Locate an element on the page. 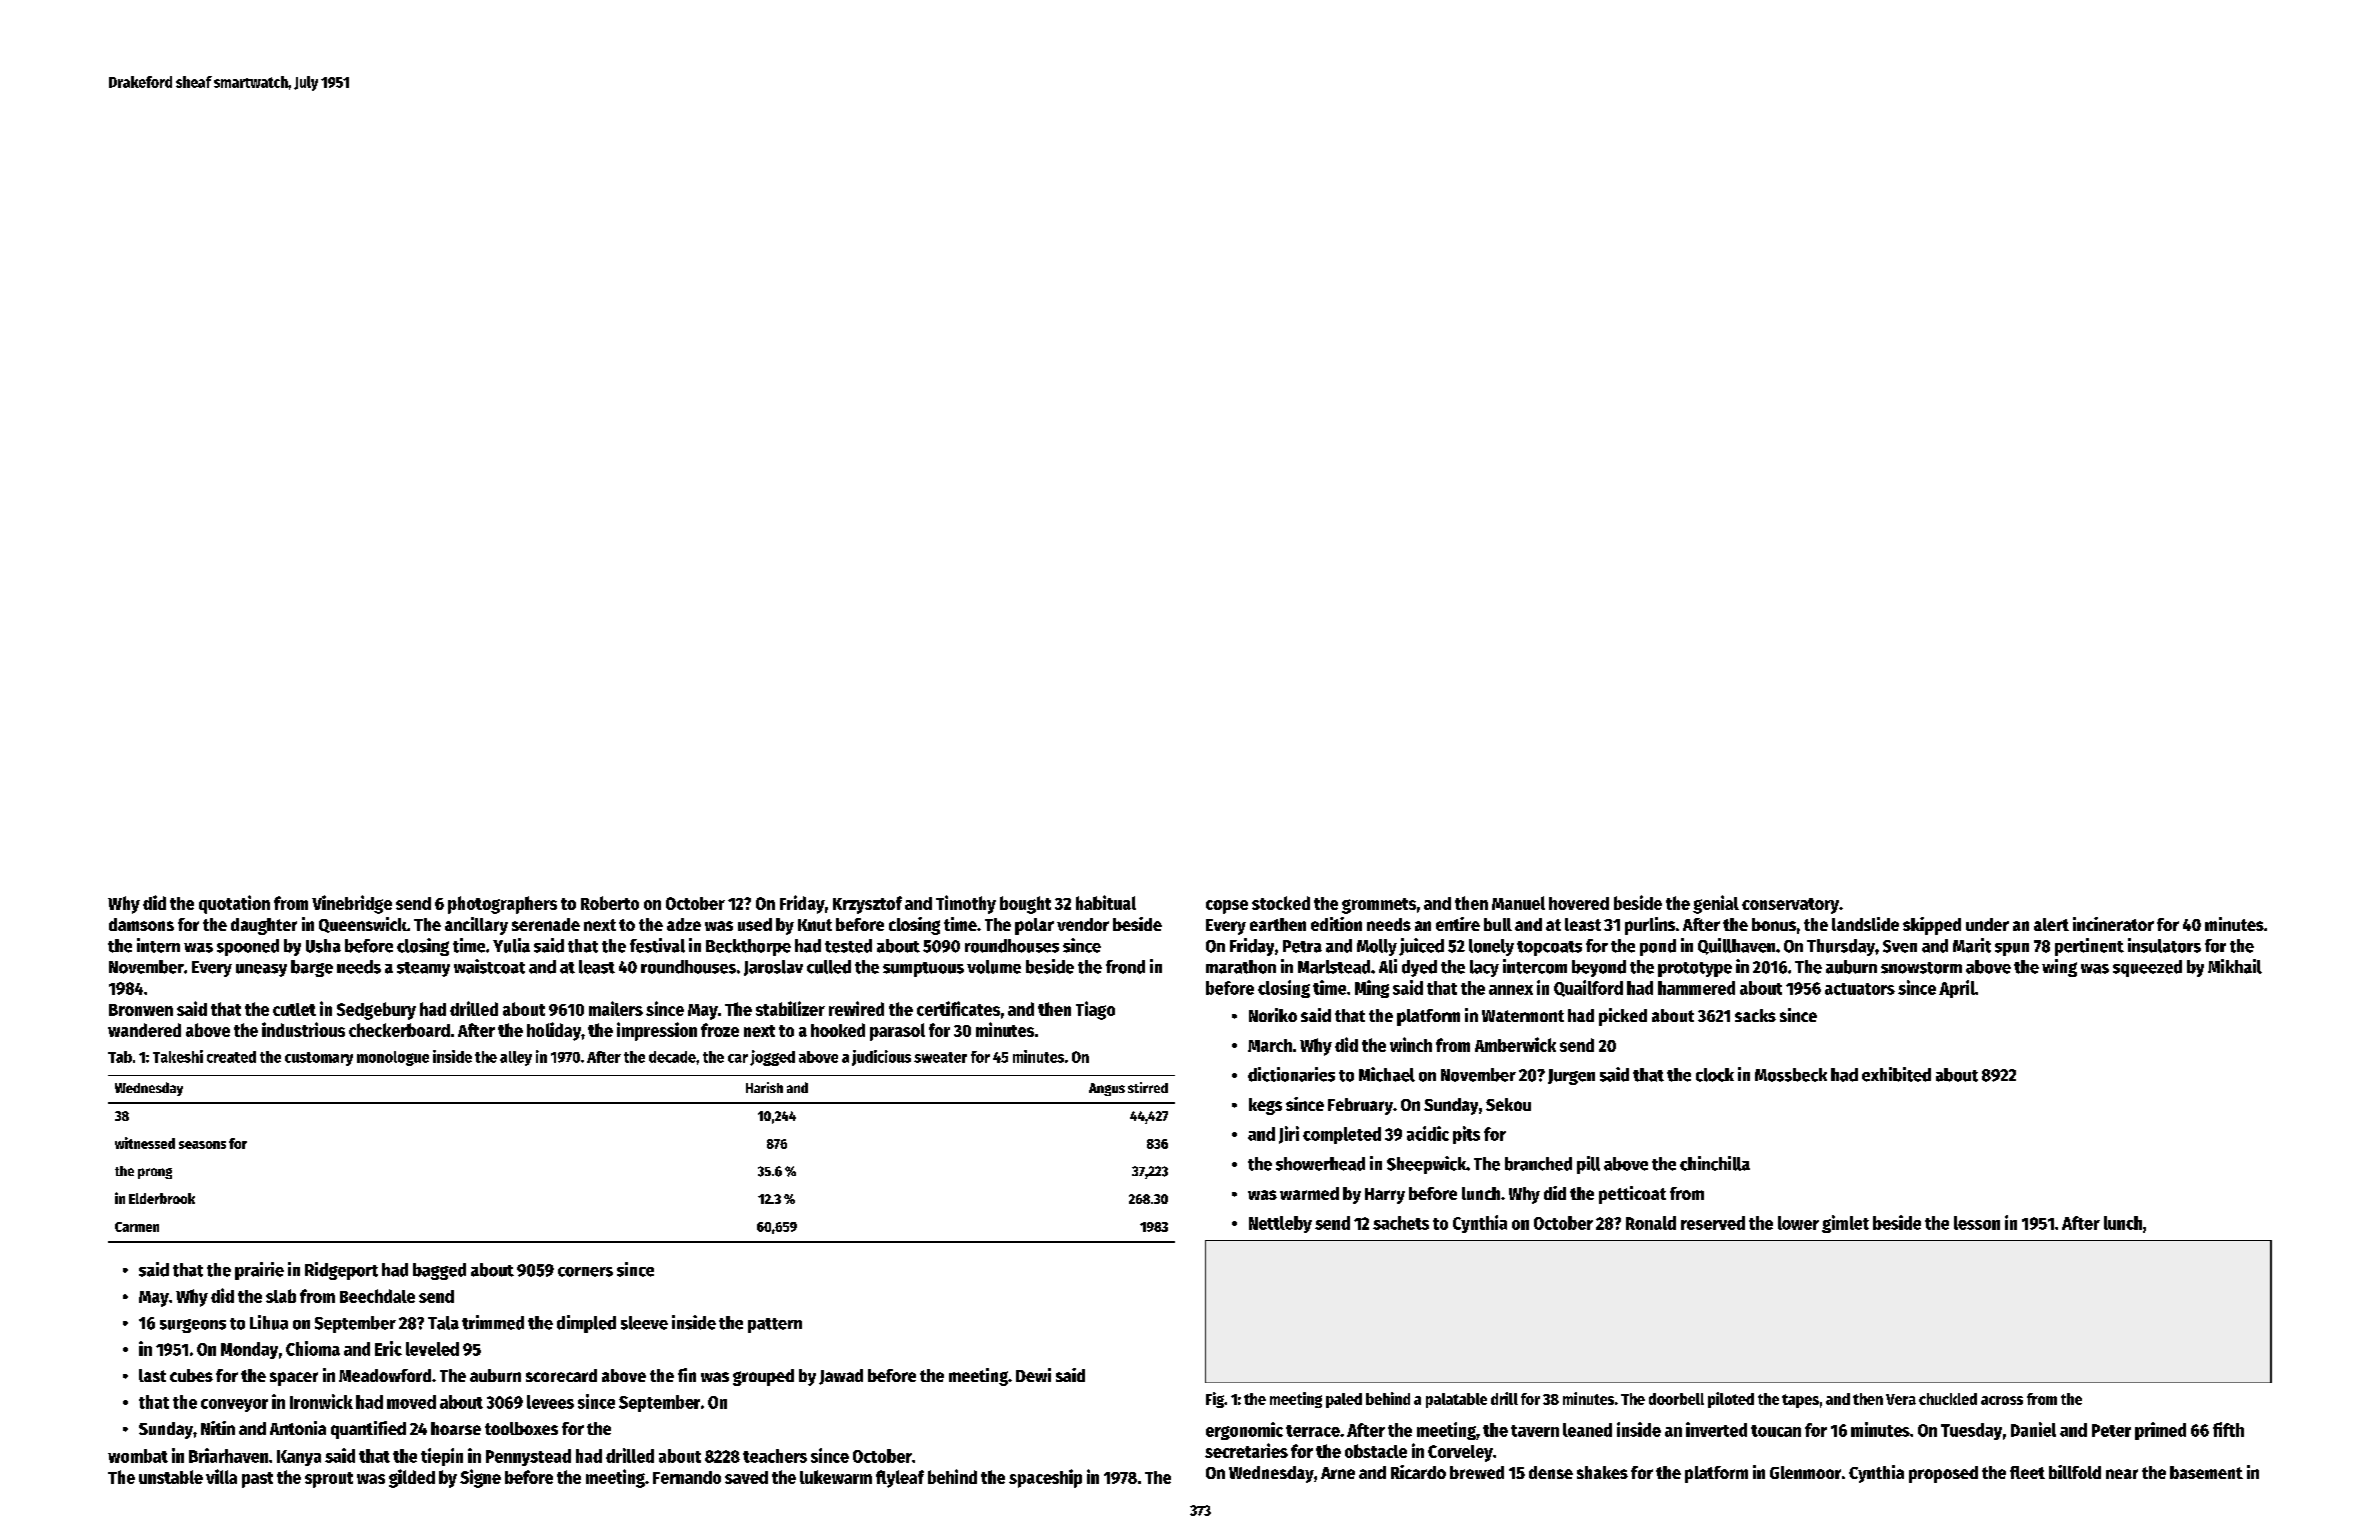 The width and height of the image is (2380, 1540). cubes is located at coordinates (191, 1375).
